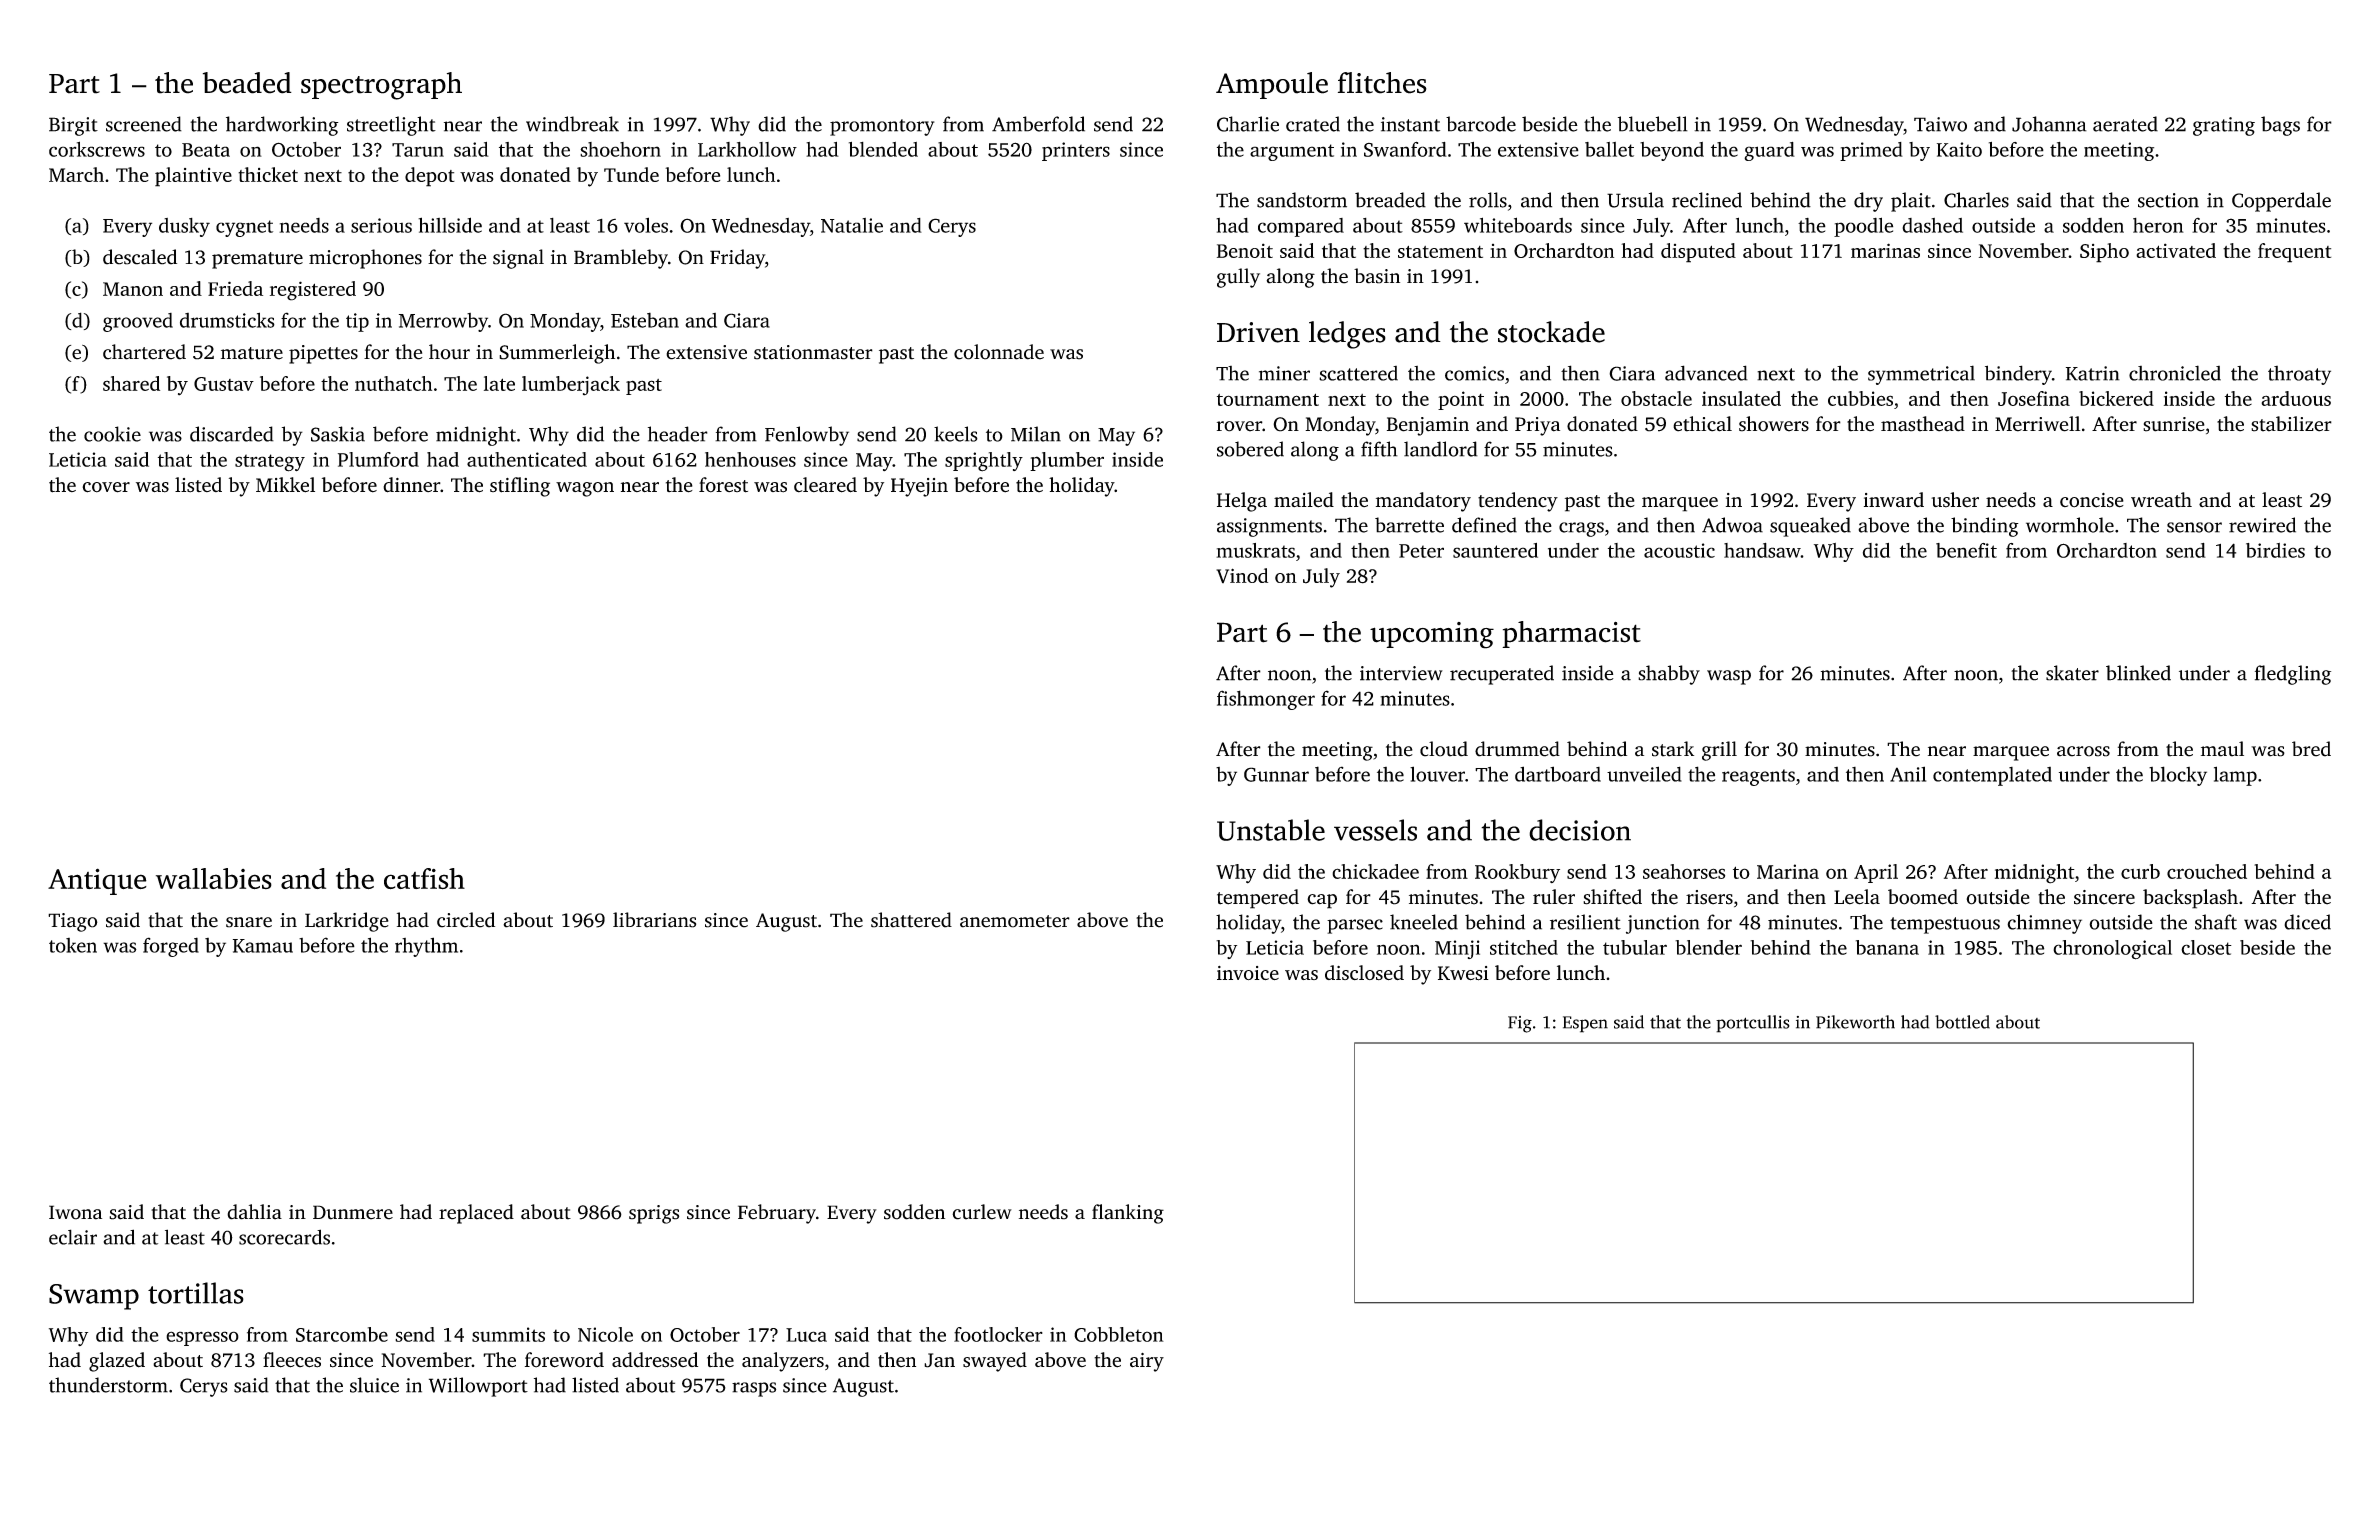  What do you see at coordinates (381, 225) in the screenshot?
I see `serious` at bounding box center [381, 225].
